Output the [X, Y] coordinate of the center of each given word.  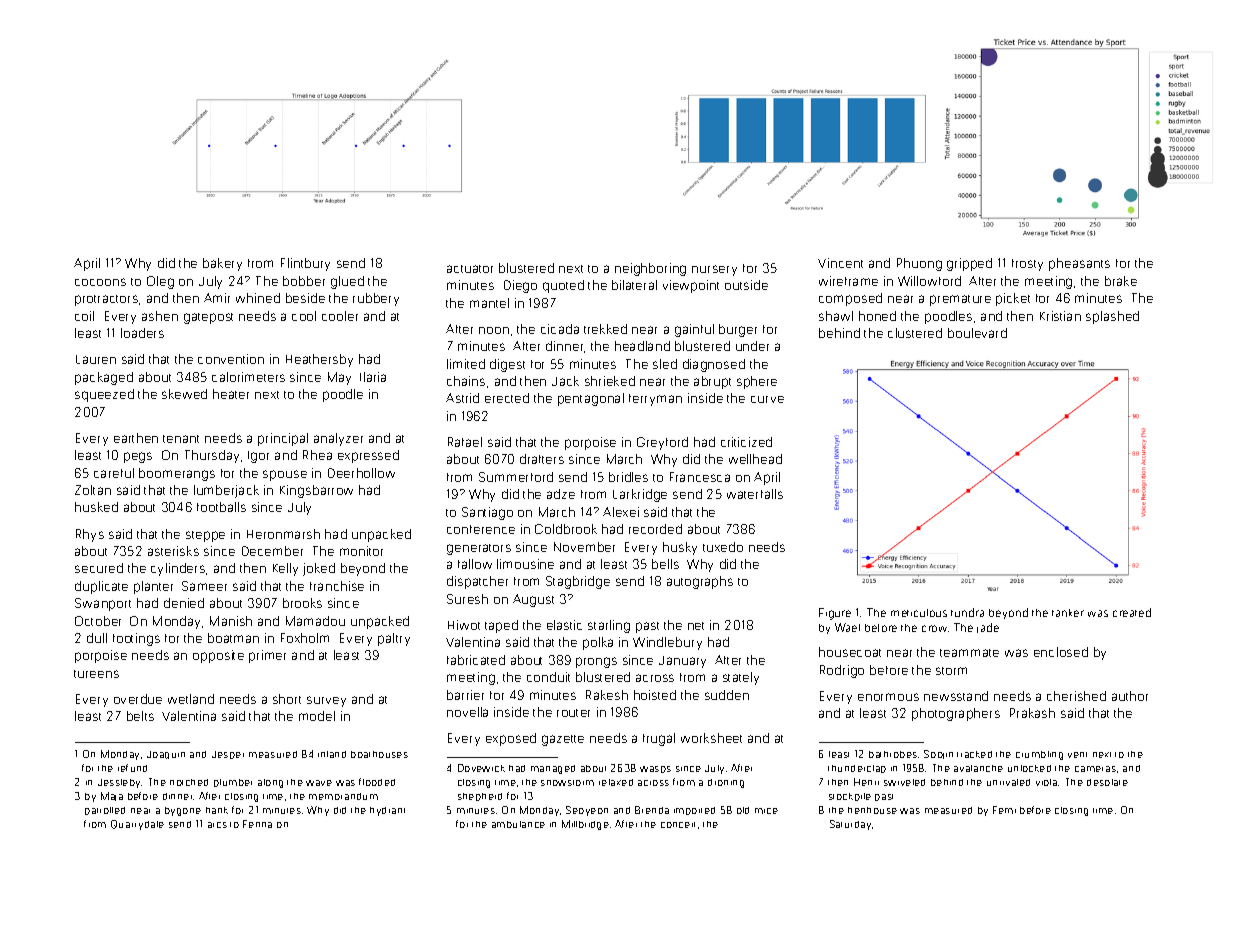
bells [665, 564]
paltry [394, 639]
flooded [377, 782]
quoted [563, 286]
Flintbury [305, 264]
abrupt [712, 382]
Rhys [90, 535]
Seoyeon [587, 811]
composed [850, 299]
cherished [1076, 696]
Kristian [1060, 316]
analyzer [338, 439]
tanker [1068, 613]
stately [741, 678]
